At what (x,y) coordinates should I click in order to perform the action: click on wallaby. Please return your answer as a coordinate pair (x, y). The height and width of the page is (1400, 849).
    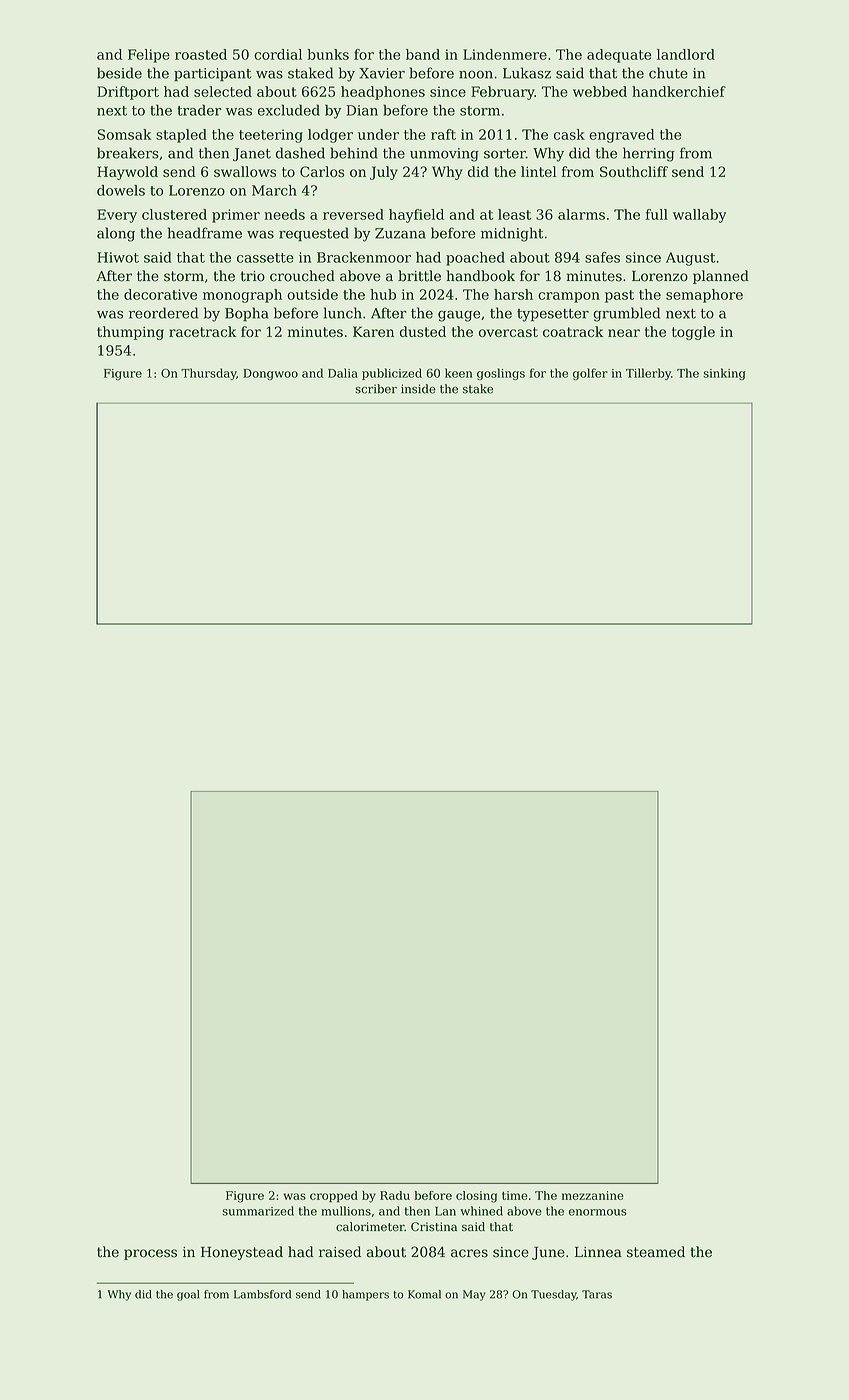
    Looking at the image, I should click on (699, 216).
